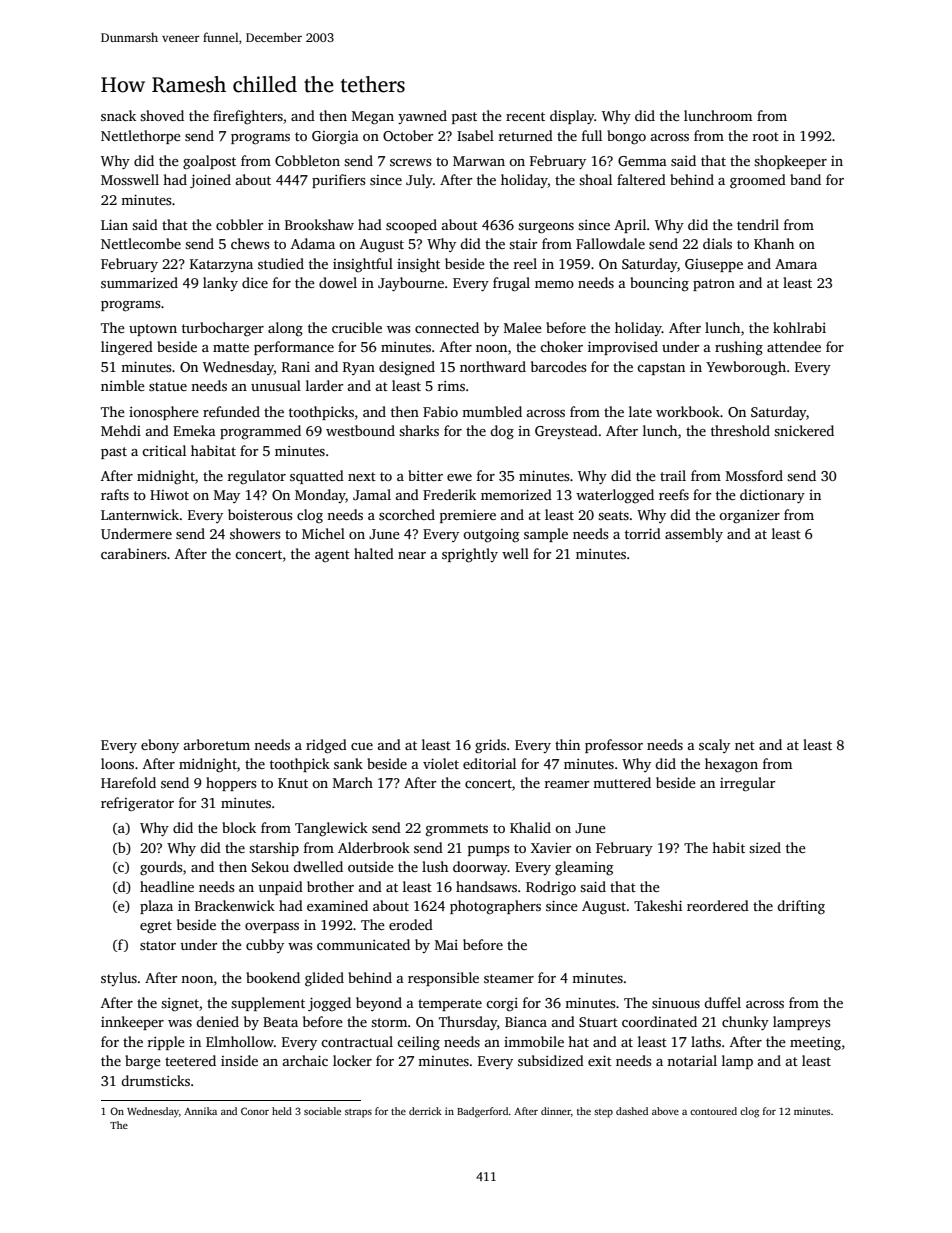 The image size is (952, 1233). What do you see at coordinates (133, 553) in the screenshot?
I see `carabiners` at bounding box center [133, 553].
